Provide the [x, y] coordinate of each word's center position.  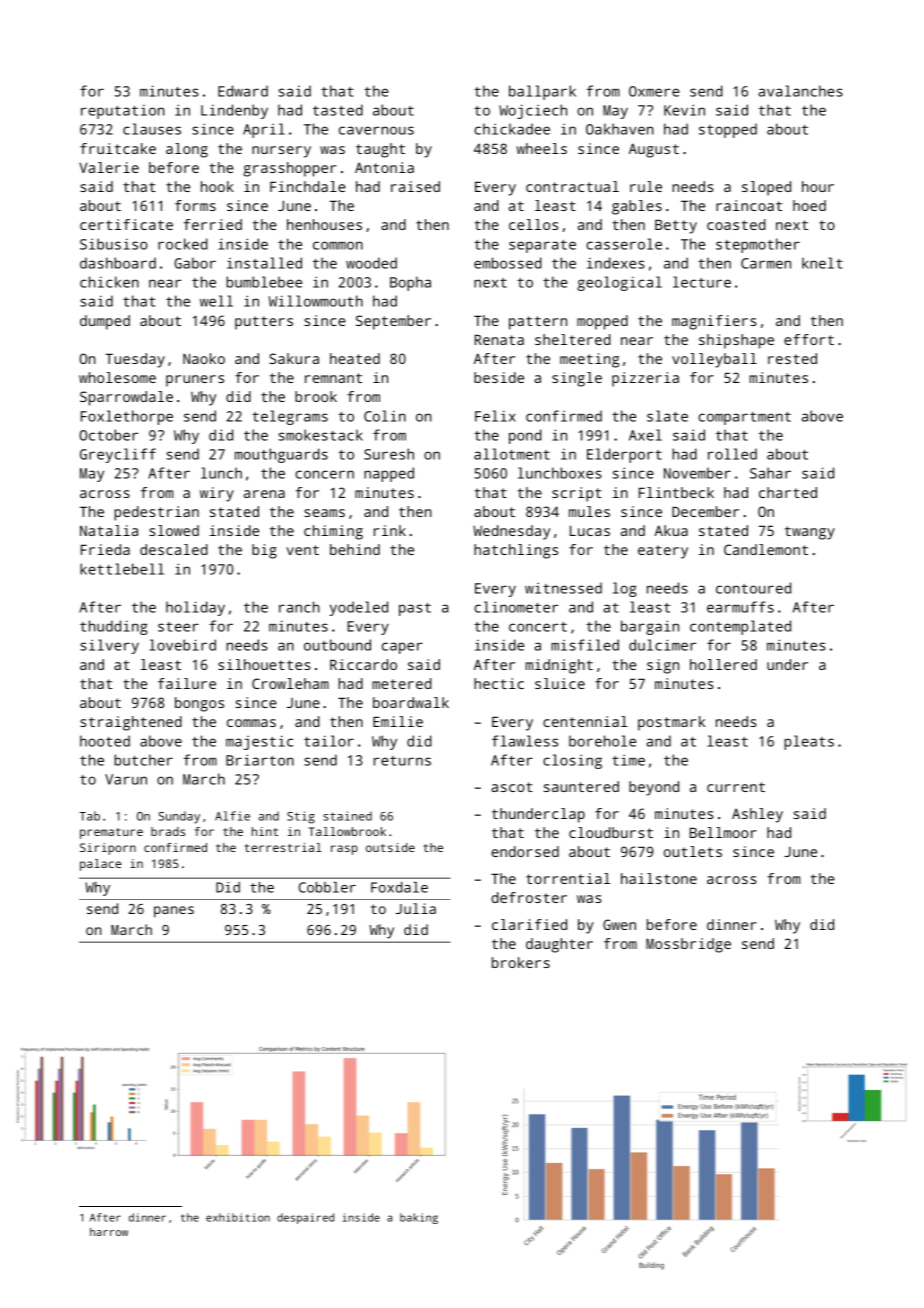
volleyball [714, 360]
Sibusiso [114, 244]
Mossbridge [688, 945]
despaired [305, 1218]
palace [101, 865]
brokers [521, 962]
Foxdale [399, 887]
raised [415, 186]
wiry [217, 494]
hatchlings [516, 551]
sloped [766, 188]
